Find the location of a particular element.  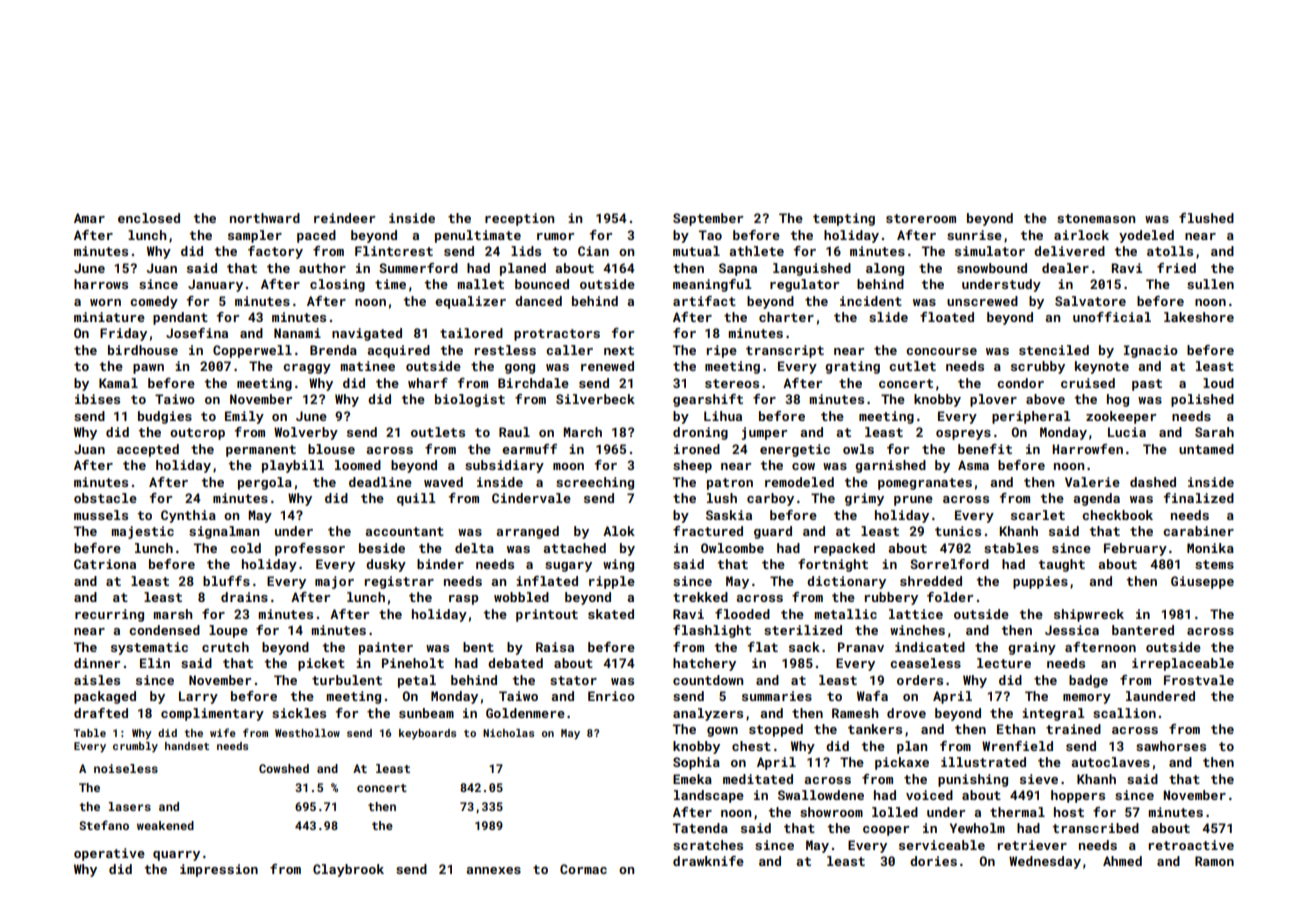

Wednesday is located at coordinates (1045, 862).
